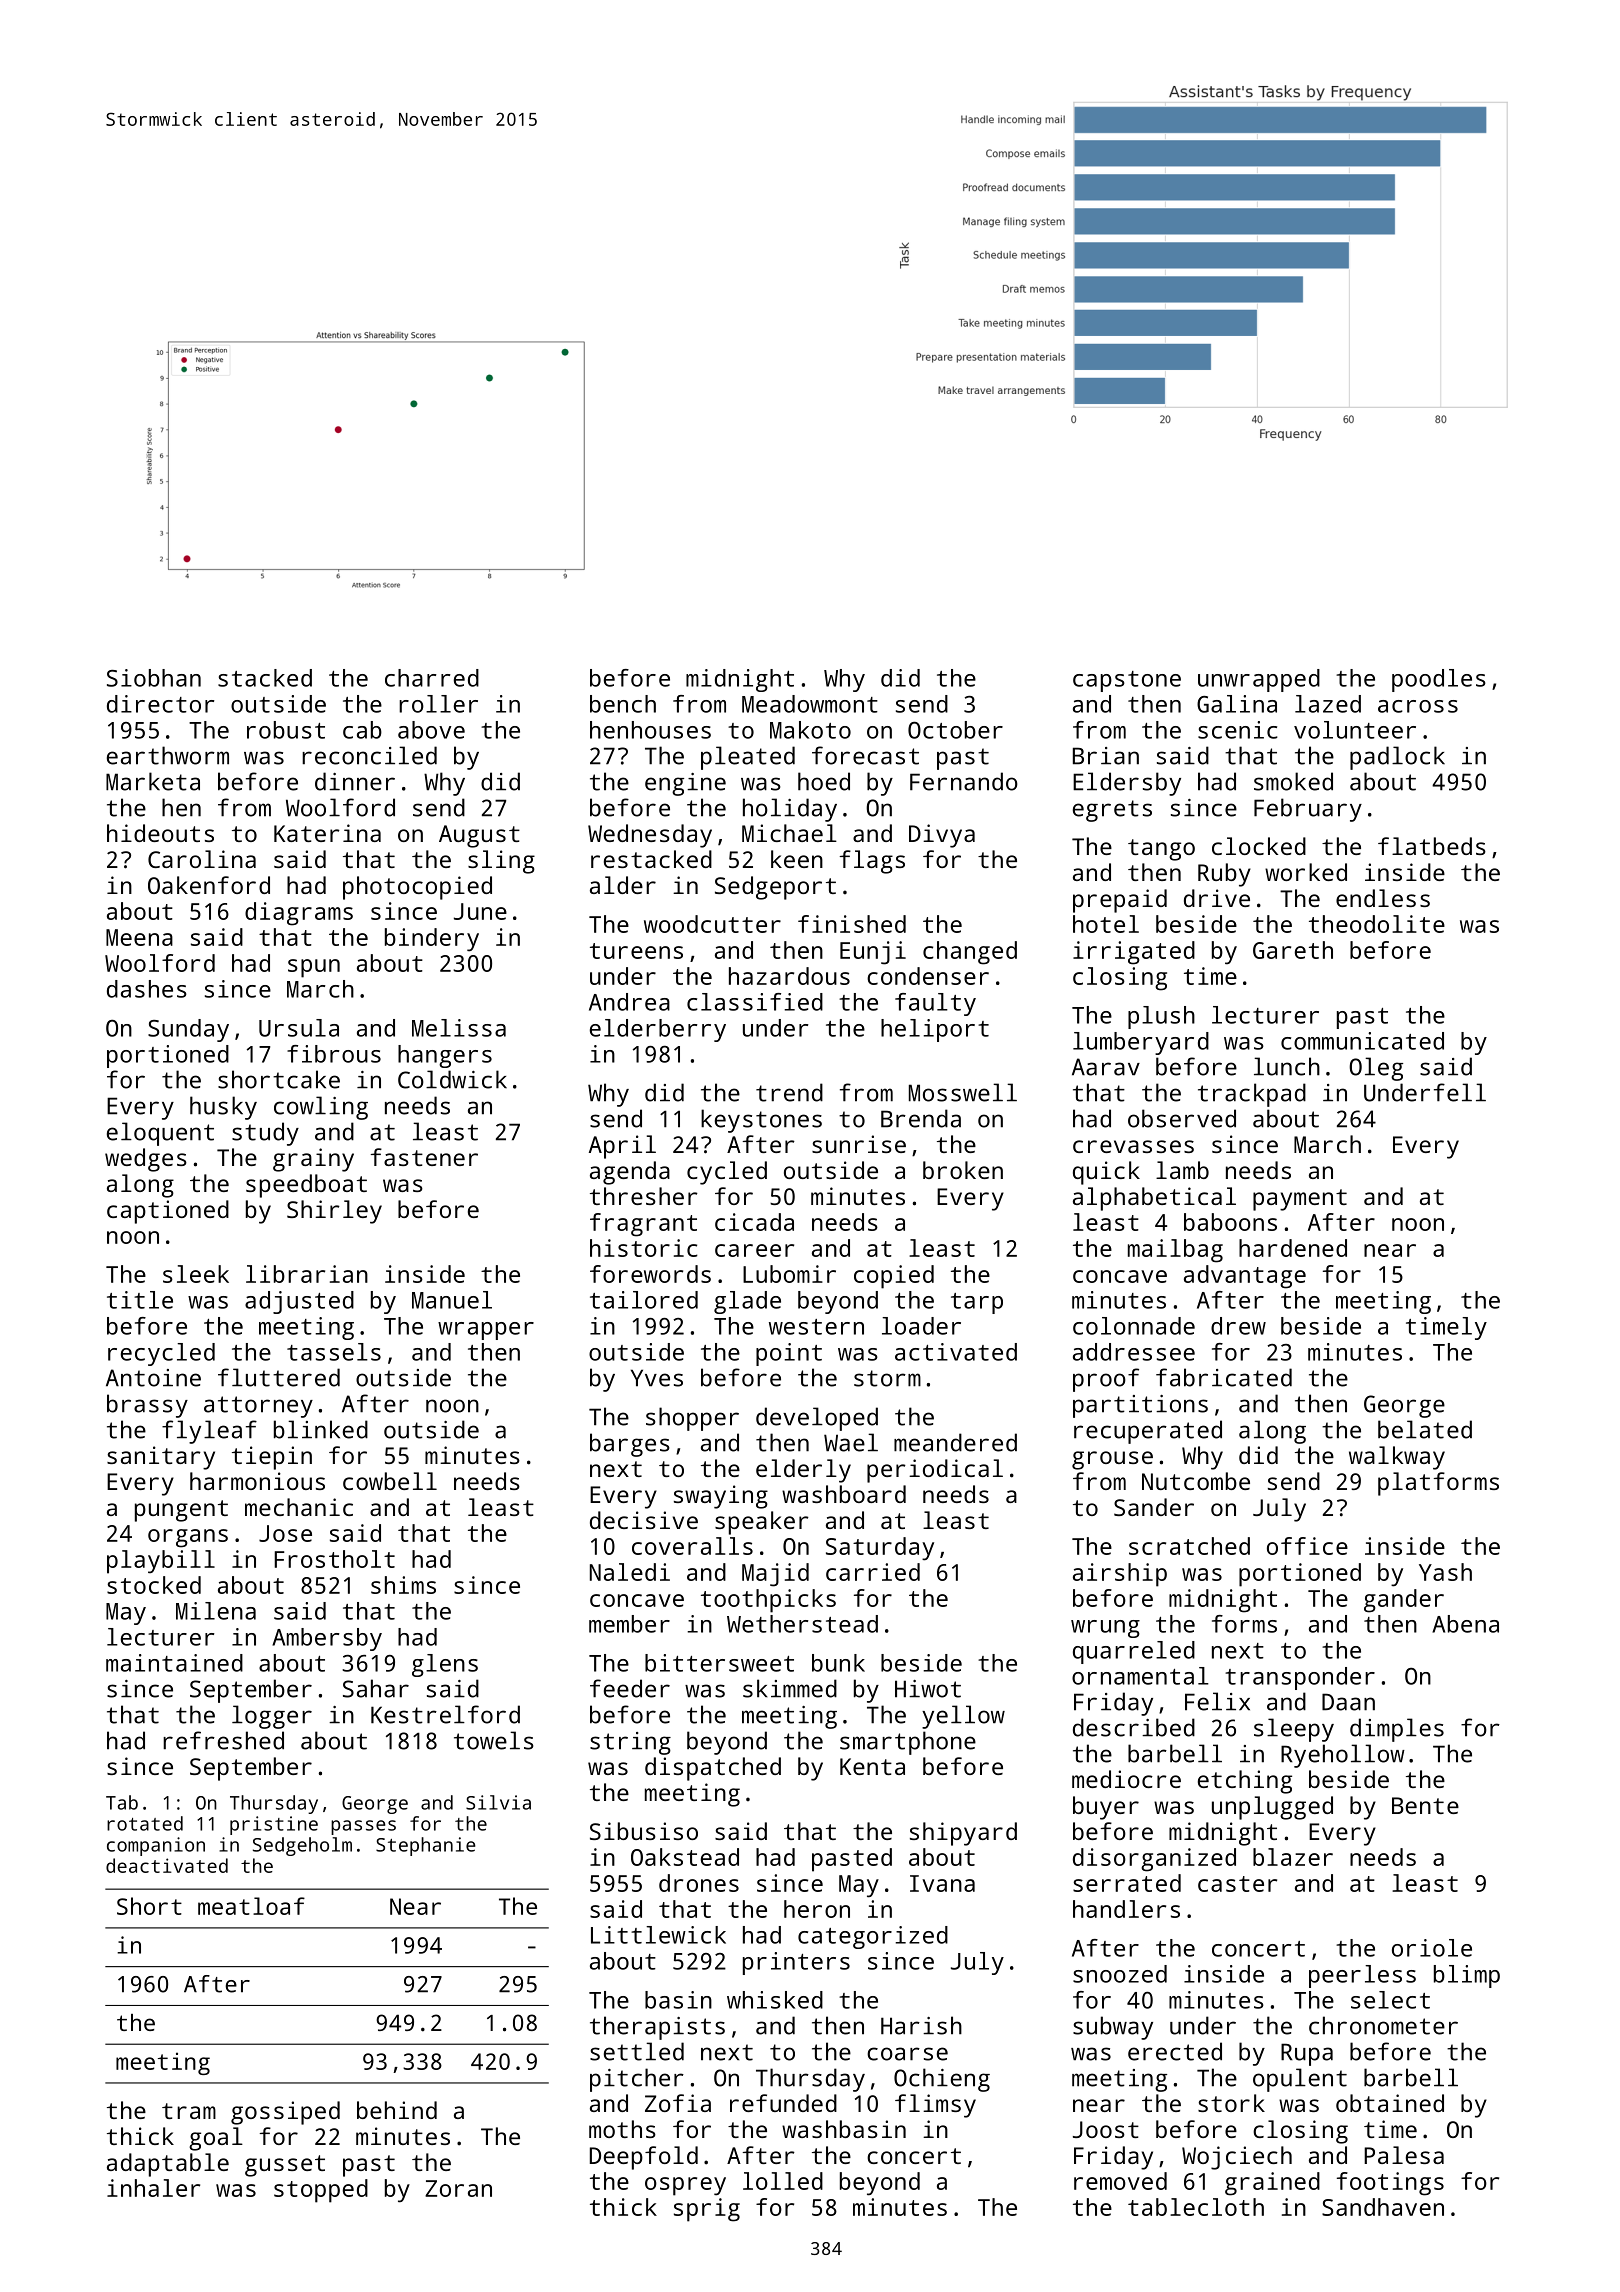  I want to click on Littlewick, so click(658, 1935).
